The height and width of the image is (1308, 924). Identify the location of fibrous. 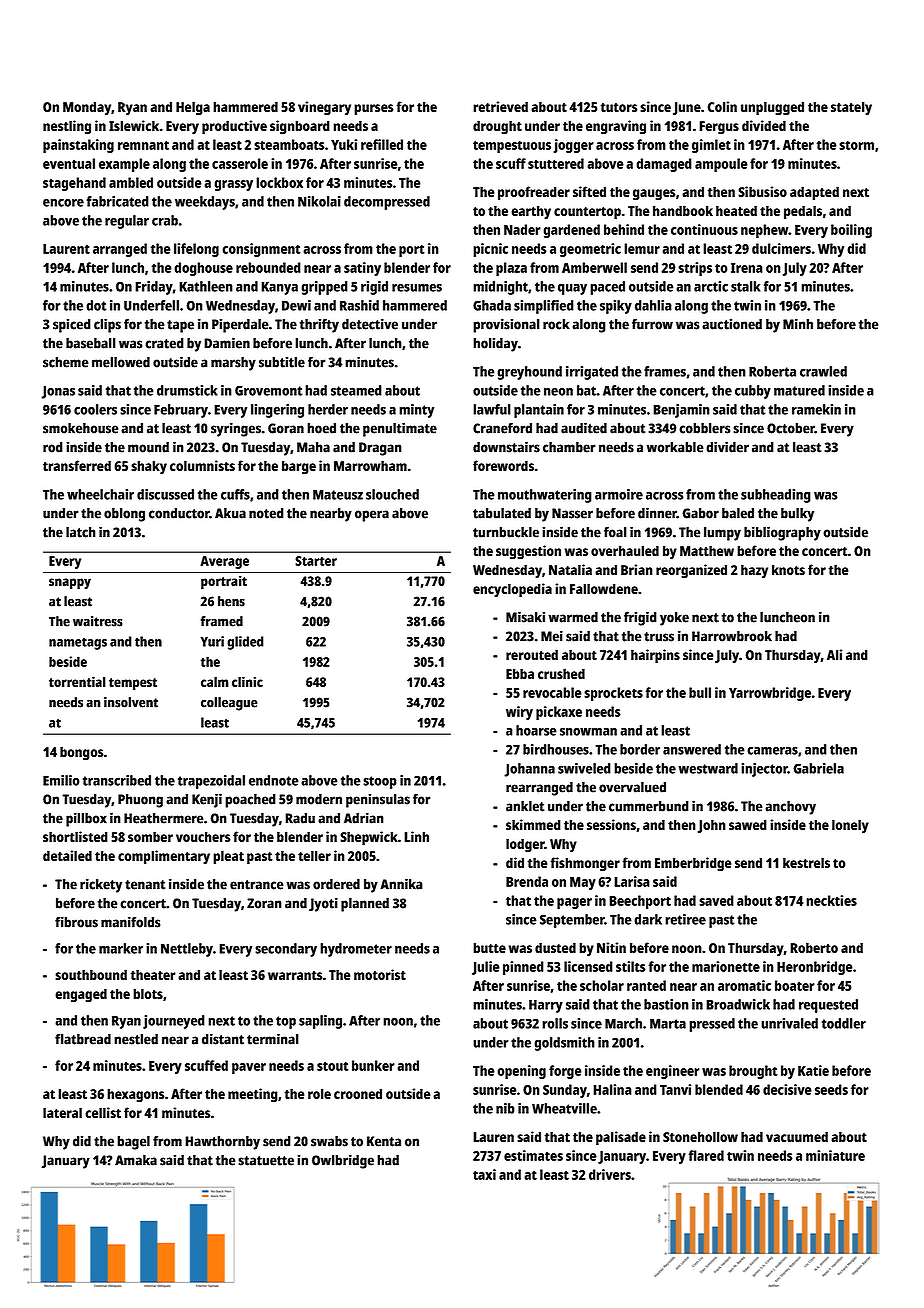
(76, 922).
